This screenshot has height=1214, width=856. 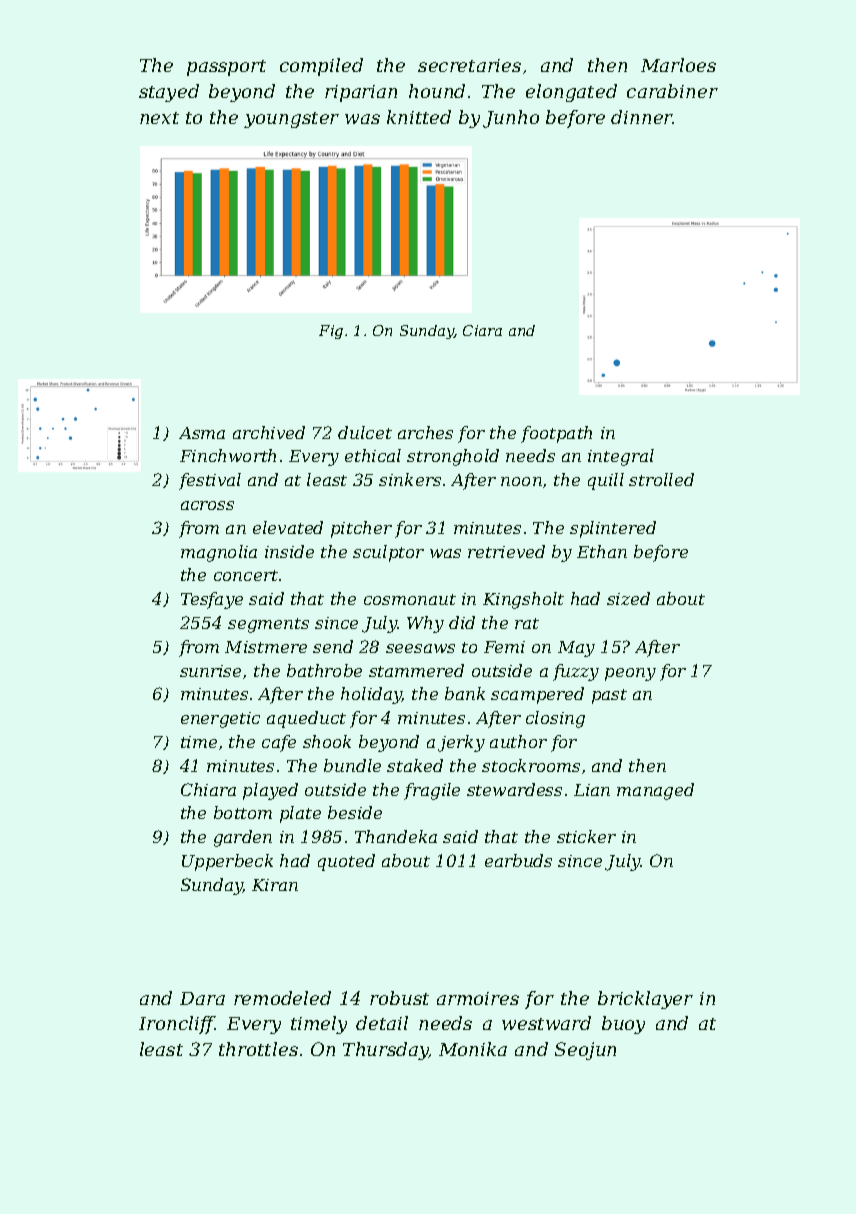 What do you see at coordinates (585, 1051) in the screenshot?
I see `Seojun` at bounding box center [585, 1051].
